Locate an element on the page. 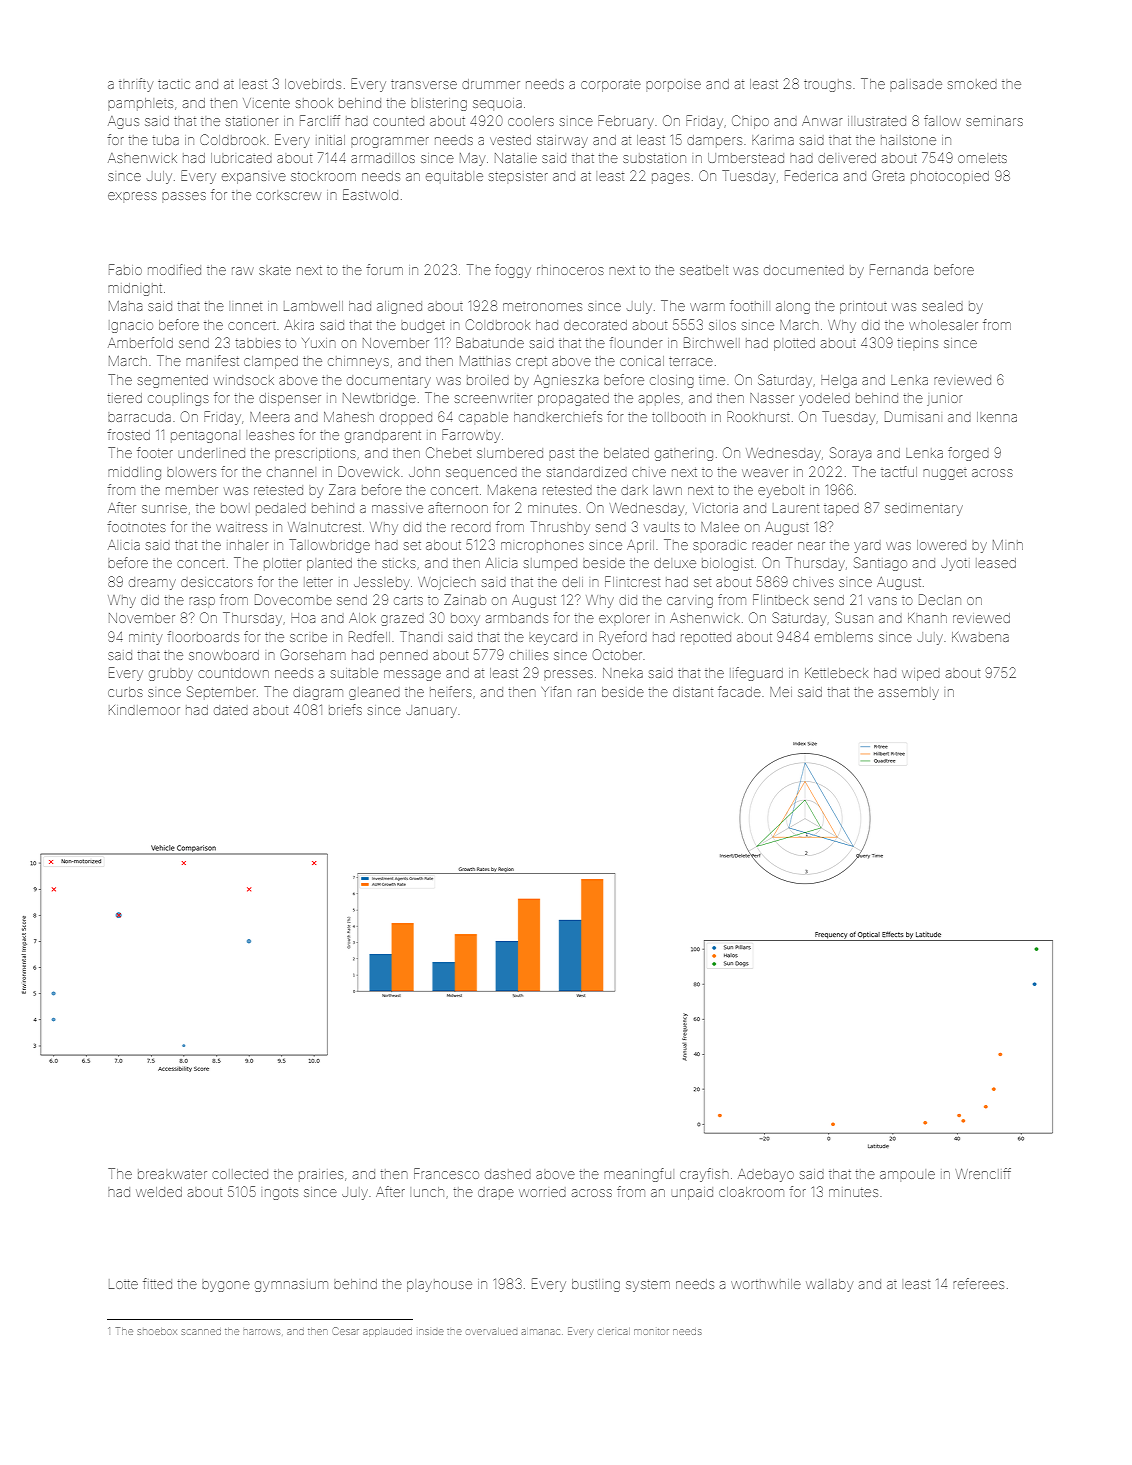  tactic is located at coordinates (174, 84).
